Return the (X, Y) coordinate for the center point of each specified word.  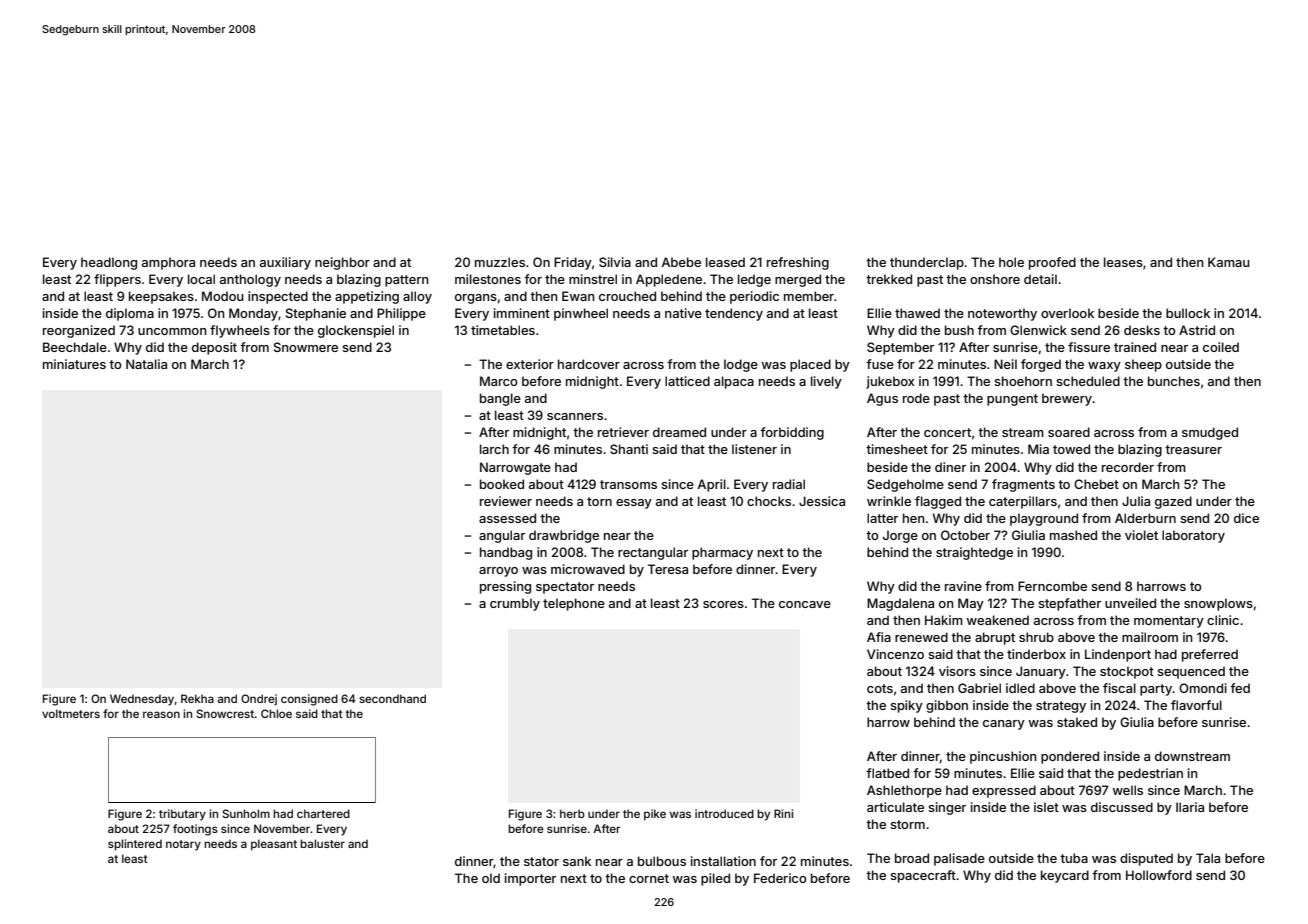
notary (183, 845)
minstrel (593, 279)
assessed (507, 518)
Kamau (1229, 262)
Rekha (197, 698)
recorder (1128, 467)
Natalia (146, 364)
